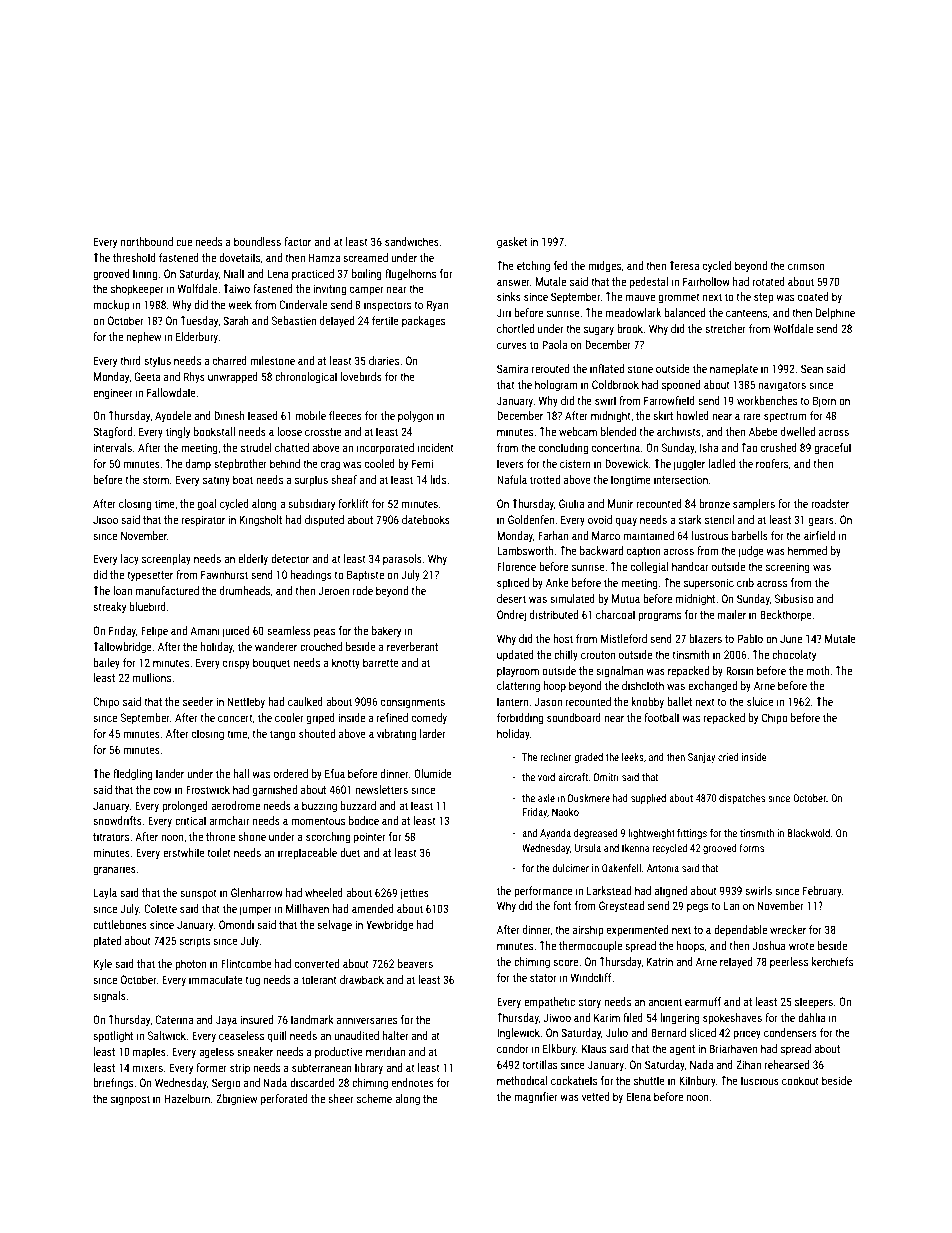  Describe the element at coordinates (147, 241) in the image. I see `northbound` at that location.
